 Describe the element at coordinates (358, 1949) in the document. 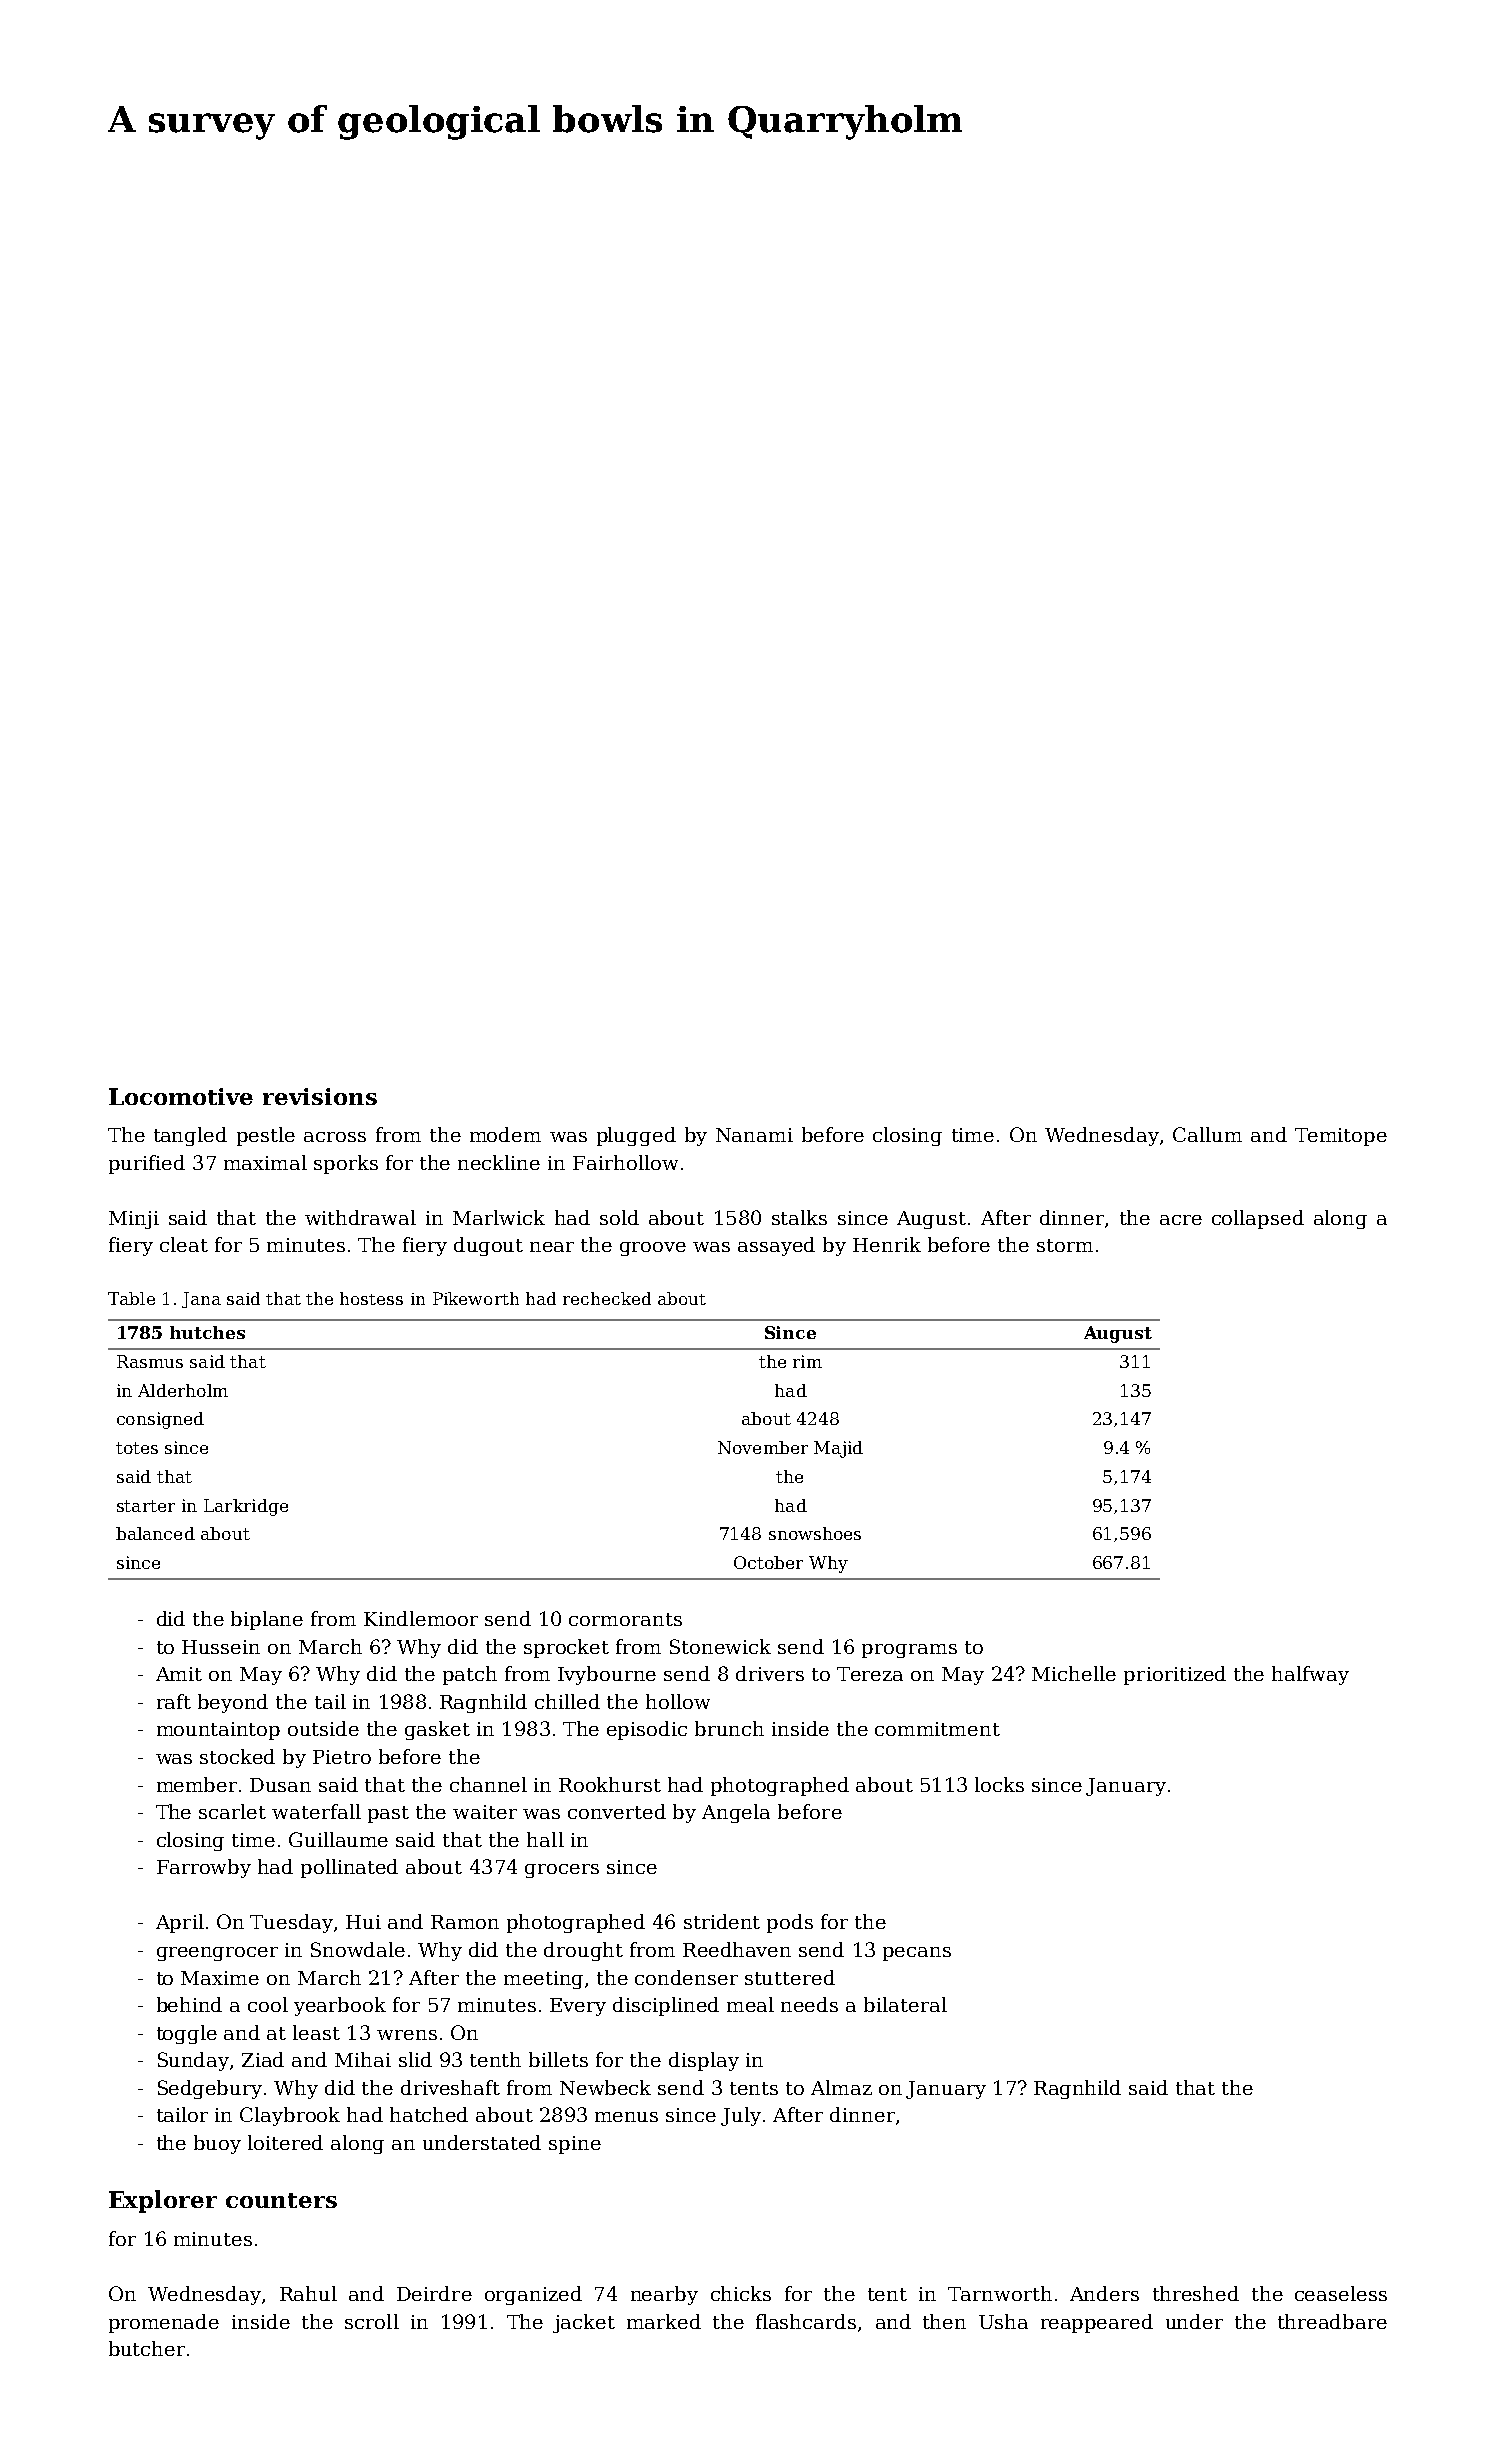

I see `Snowdale` at that location.
